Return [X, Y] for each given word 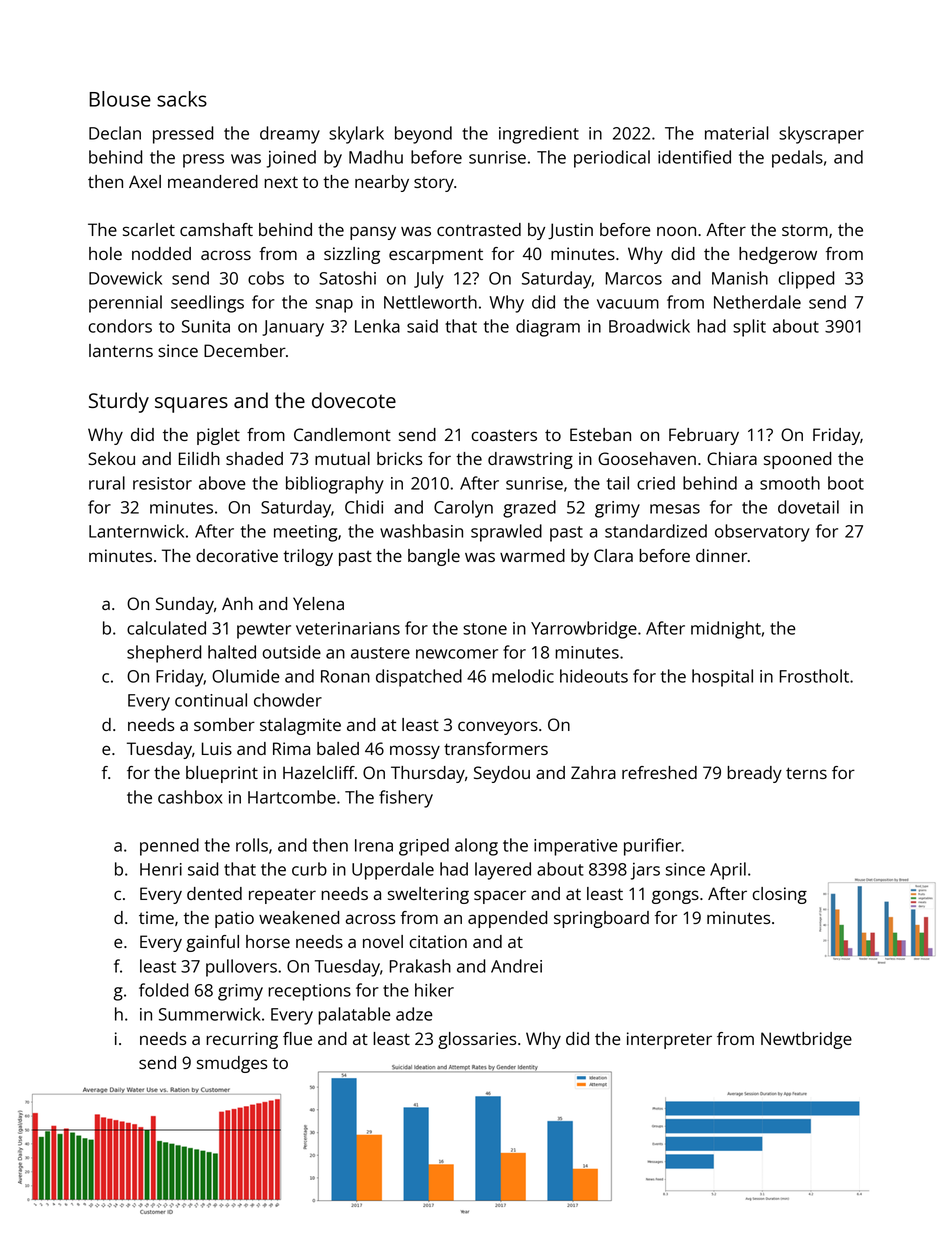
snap [334, 306]
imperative [576, 847]
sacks [182, 99]
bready [754, 774]
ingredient [539, 135]
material [737, 133]
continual [211, 700]
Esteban [600, 434]
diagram [548, 328]
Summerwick [210, 1014]
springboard [601, 919]
